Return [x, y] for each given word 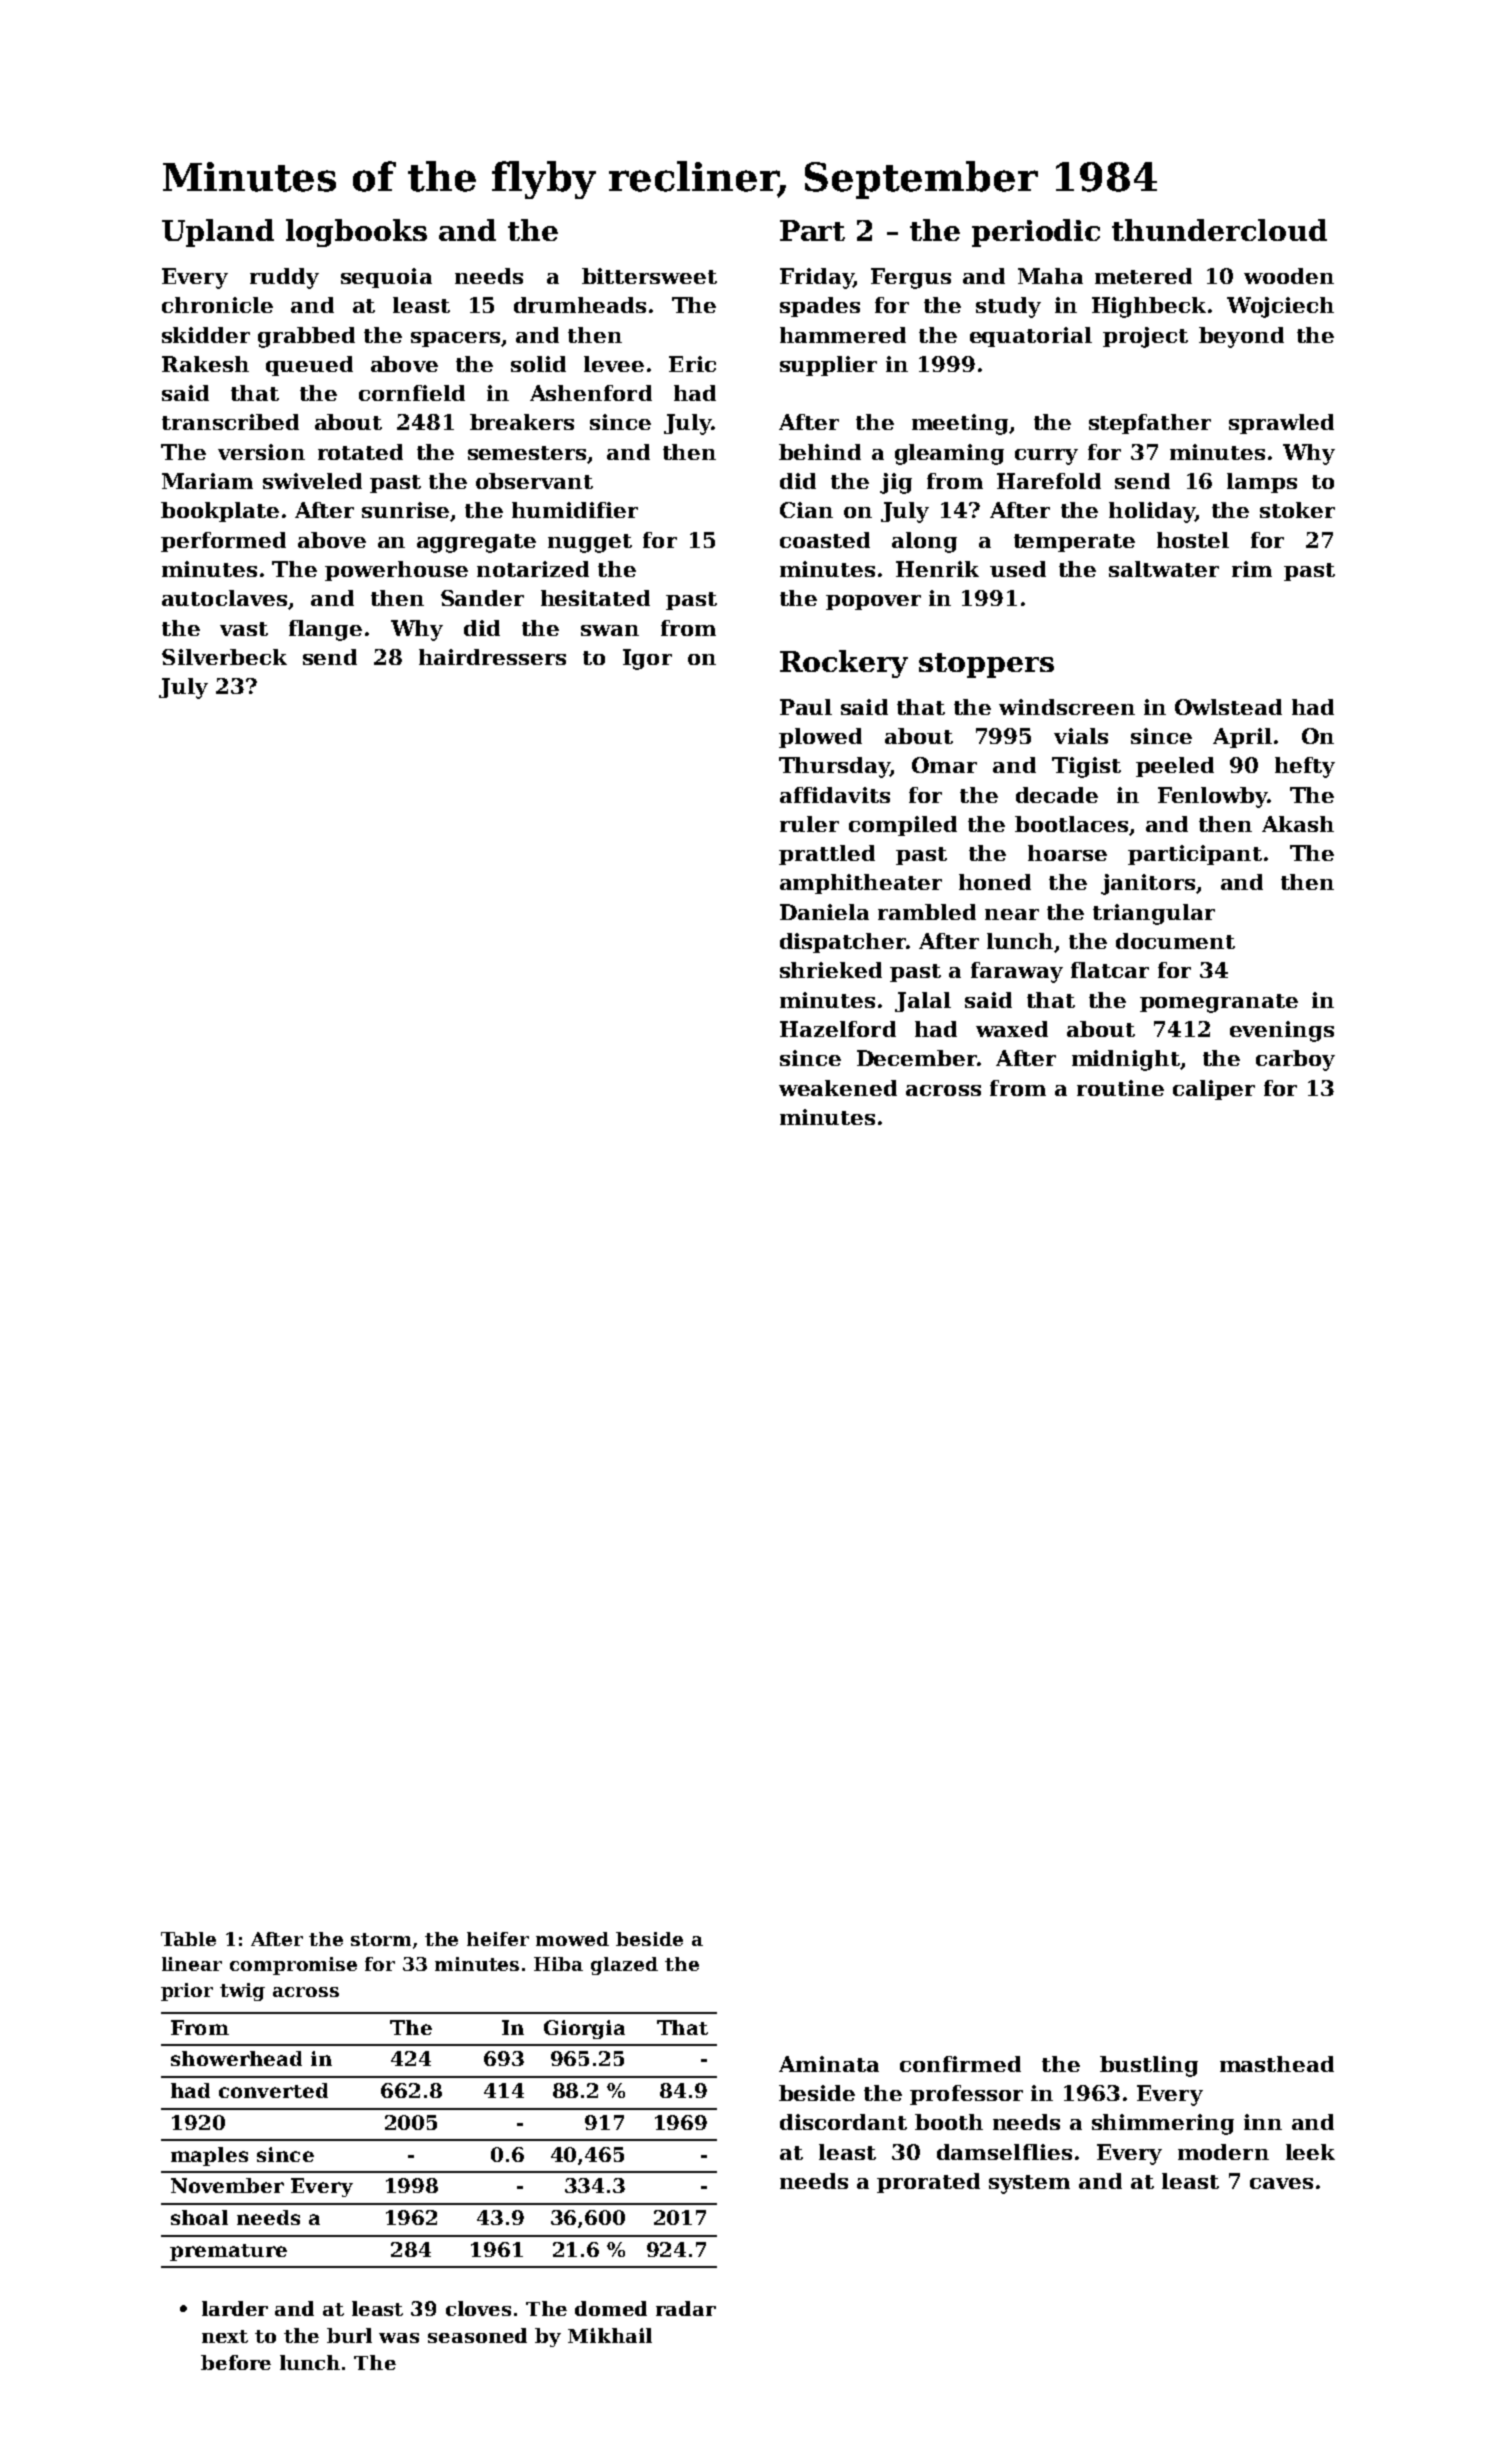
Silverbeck [224, 657]
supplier [828, 366]
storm [381, 1939]
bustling [1149, 2066]
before [236, 2362]
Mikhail [610, 2335]
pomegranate [1219, 1003]
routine [1120, 1088]
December [917, 1058]
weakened [838, 1088]
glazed [624, 1966]
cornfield [412, 393]
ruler [809, 824]
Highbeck [1149, 307]
